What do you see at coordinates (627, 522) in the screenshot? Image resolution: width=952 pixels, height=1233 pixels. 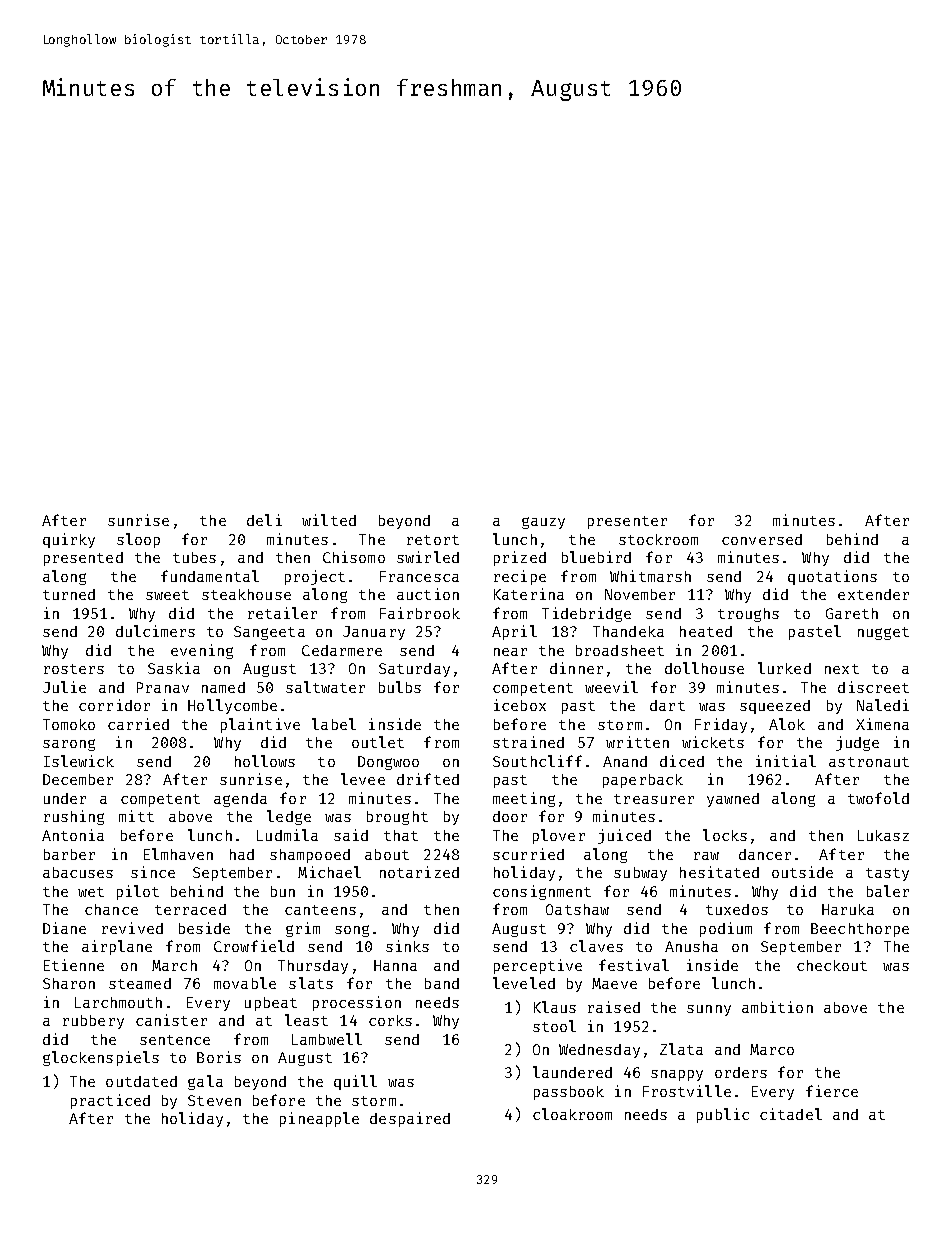 I see `presenter` at bounding box center [627, 522].
